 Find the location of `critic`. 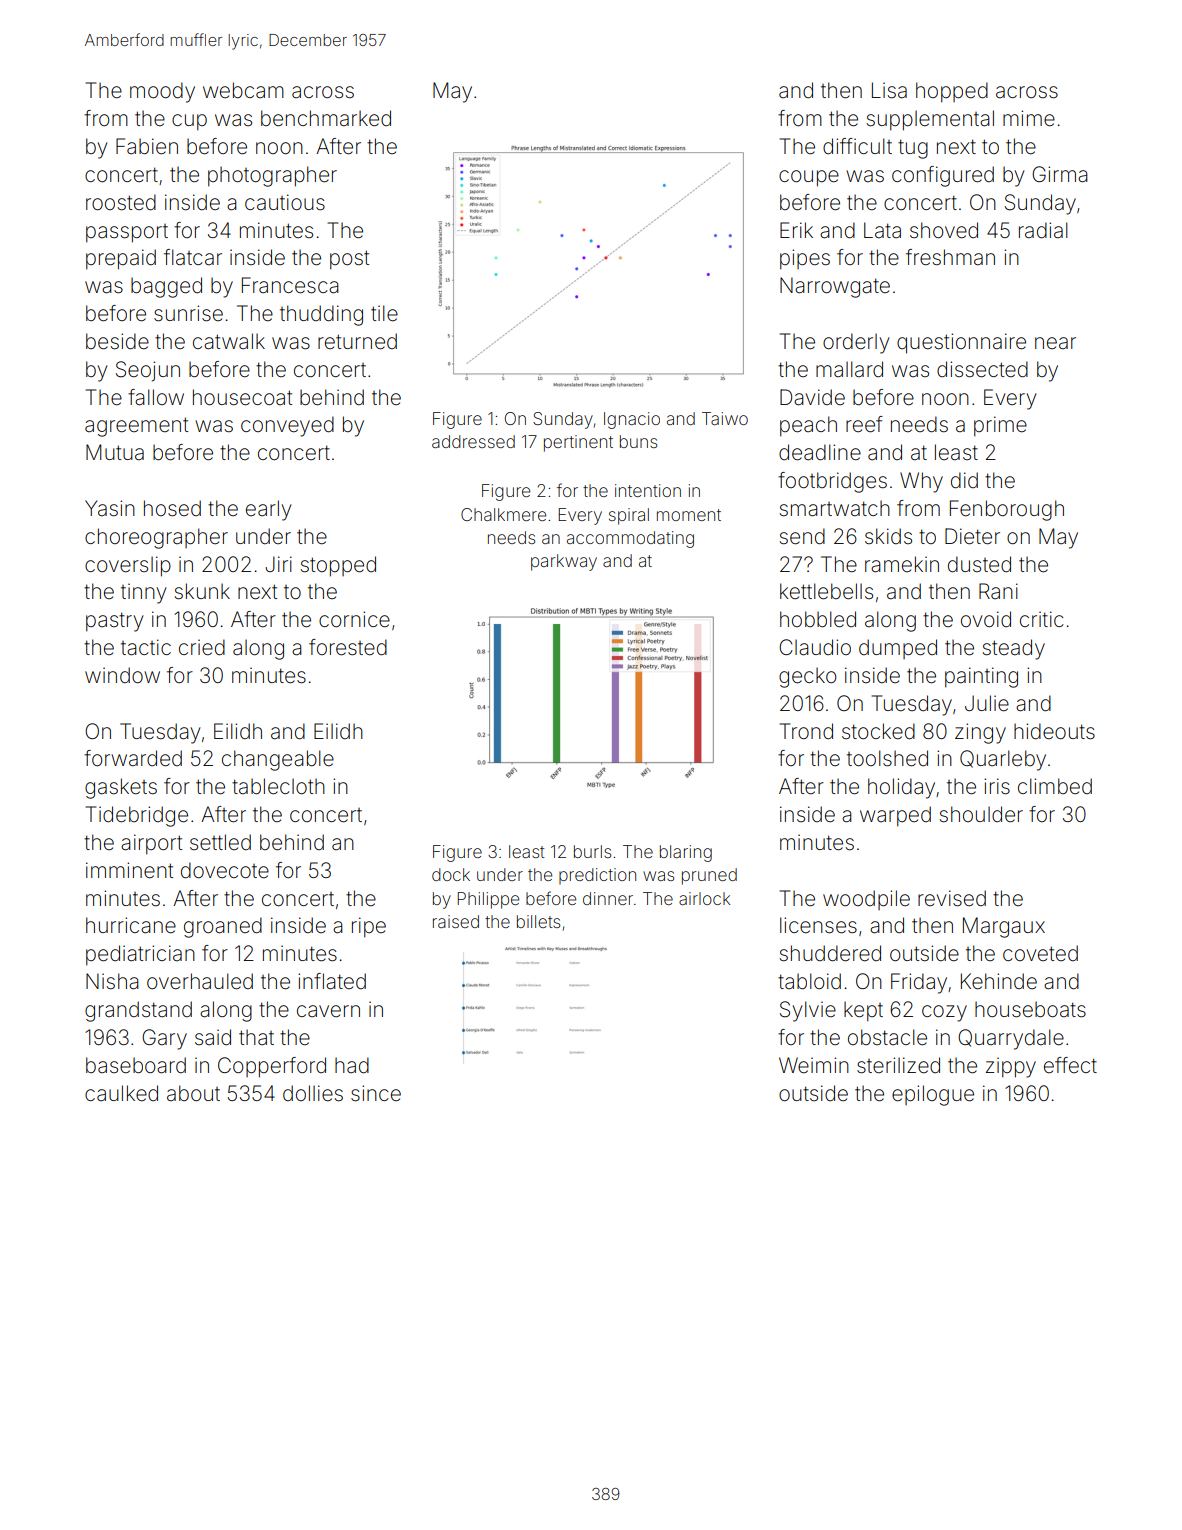

critic is located at coordinates (1042, 619).
